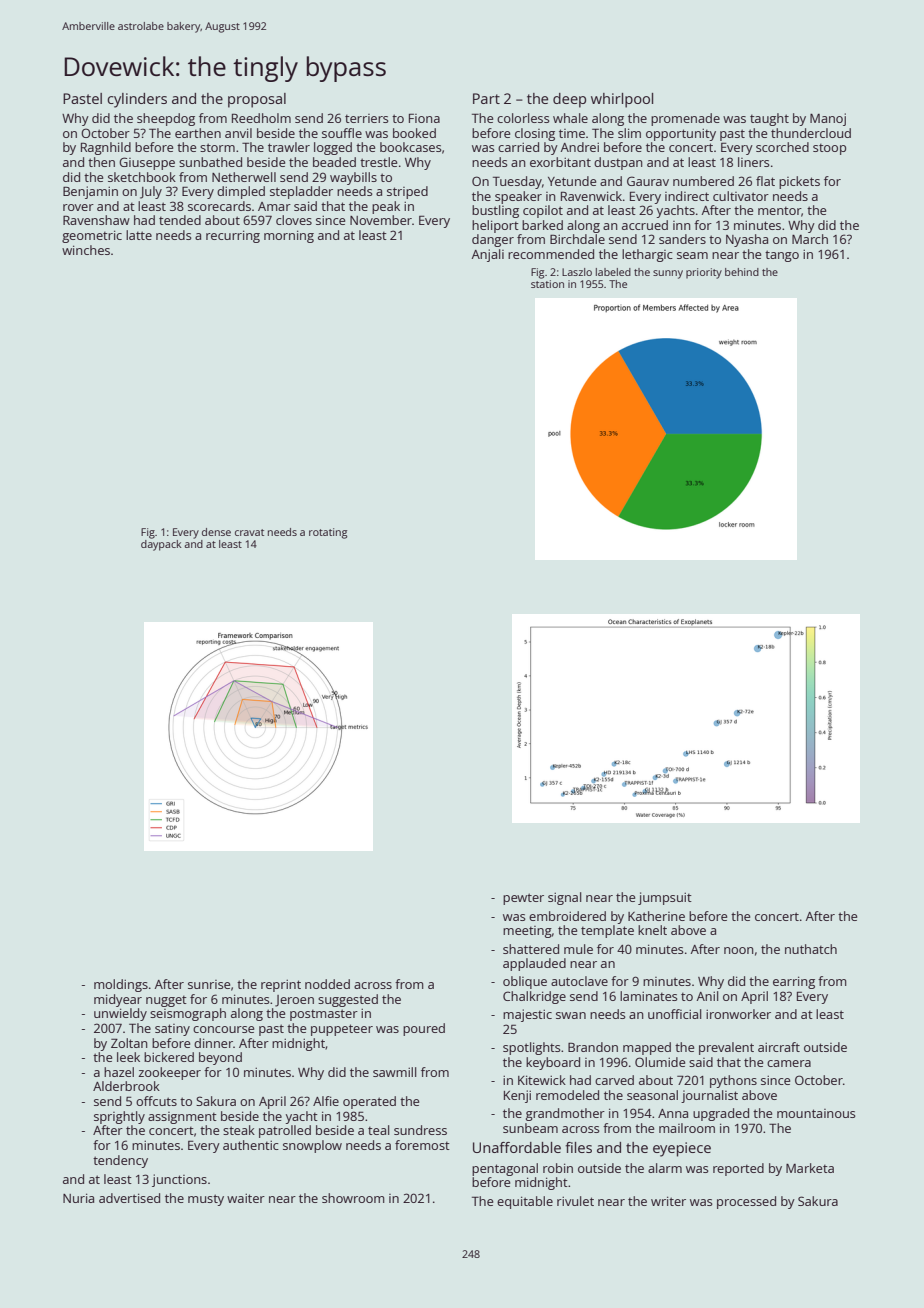  What do you see at coordinates (742, 272) in the document?
I see `behind` at bounding box center [742, 272].
